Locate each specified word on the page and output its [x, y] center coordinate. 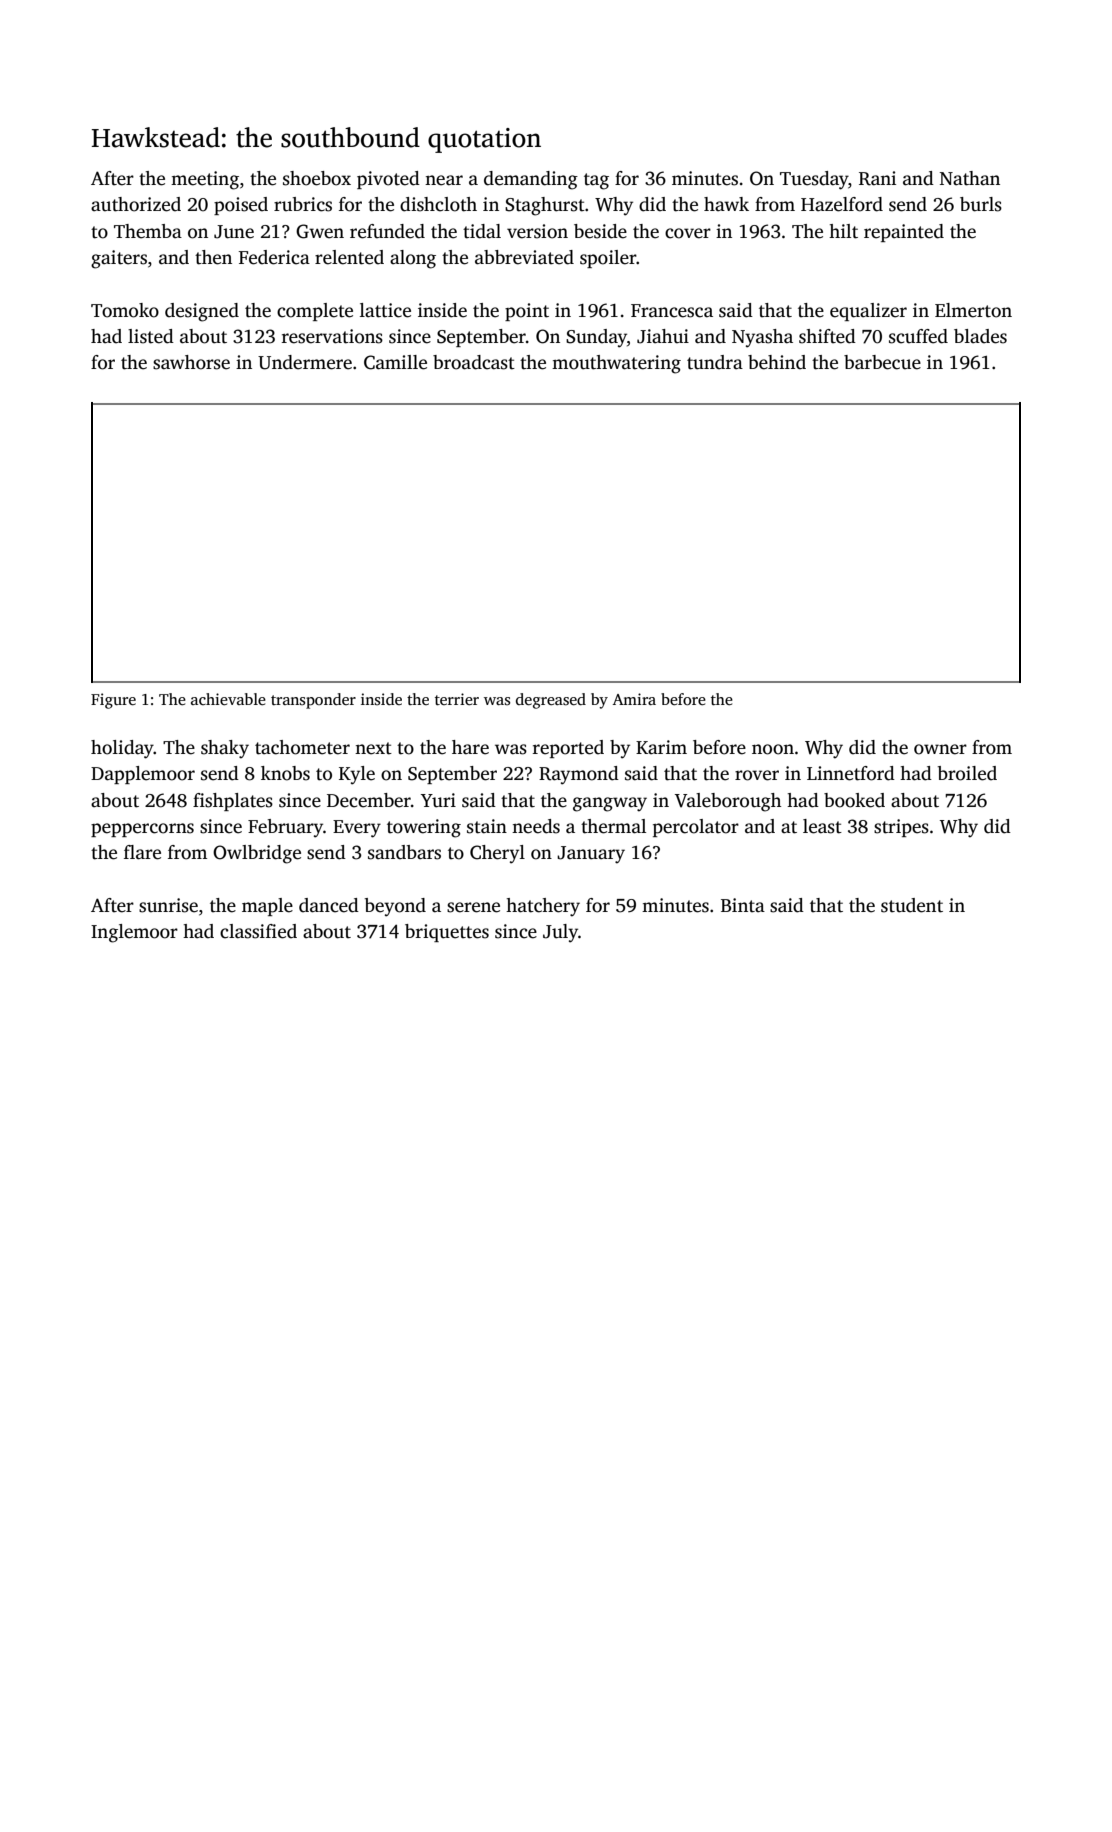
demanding [531, 180]
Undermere [305, 362]
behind [777, 362]
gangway [610, 804]
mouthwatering [616, 364]
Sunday [596, 338]
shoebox [317, 178]
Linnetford [851, 773]
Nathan [970, 178]
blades [980, 336]
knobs [285, 773]
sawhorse [191, 362]
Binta [743, 905]
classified [258, 931]
